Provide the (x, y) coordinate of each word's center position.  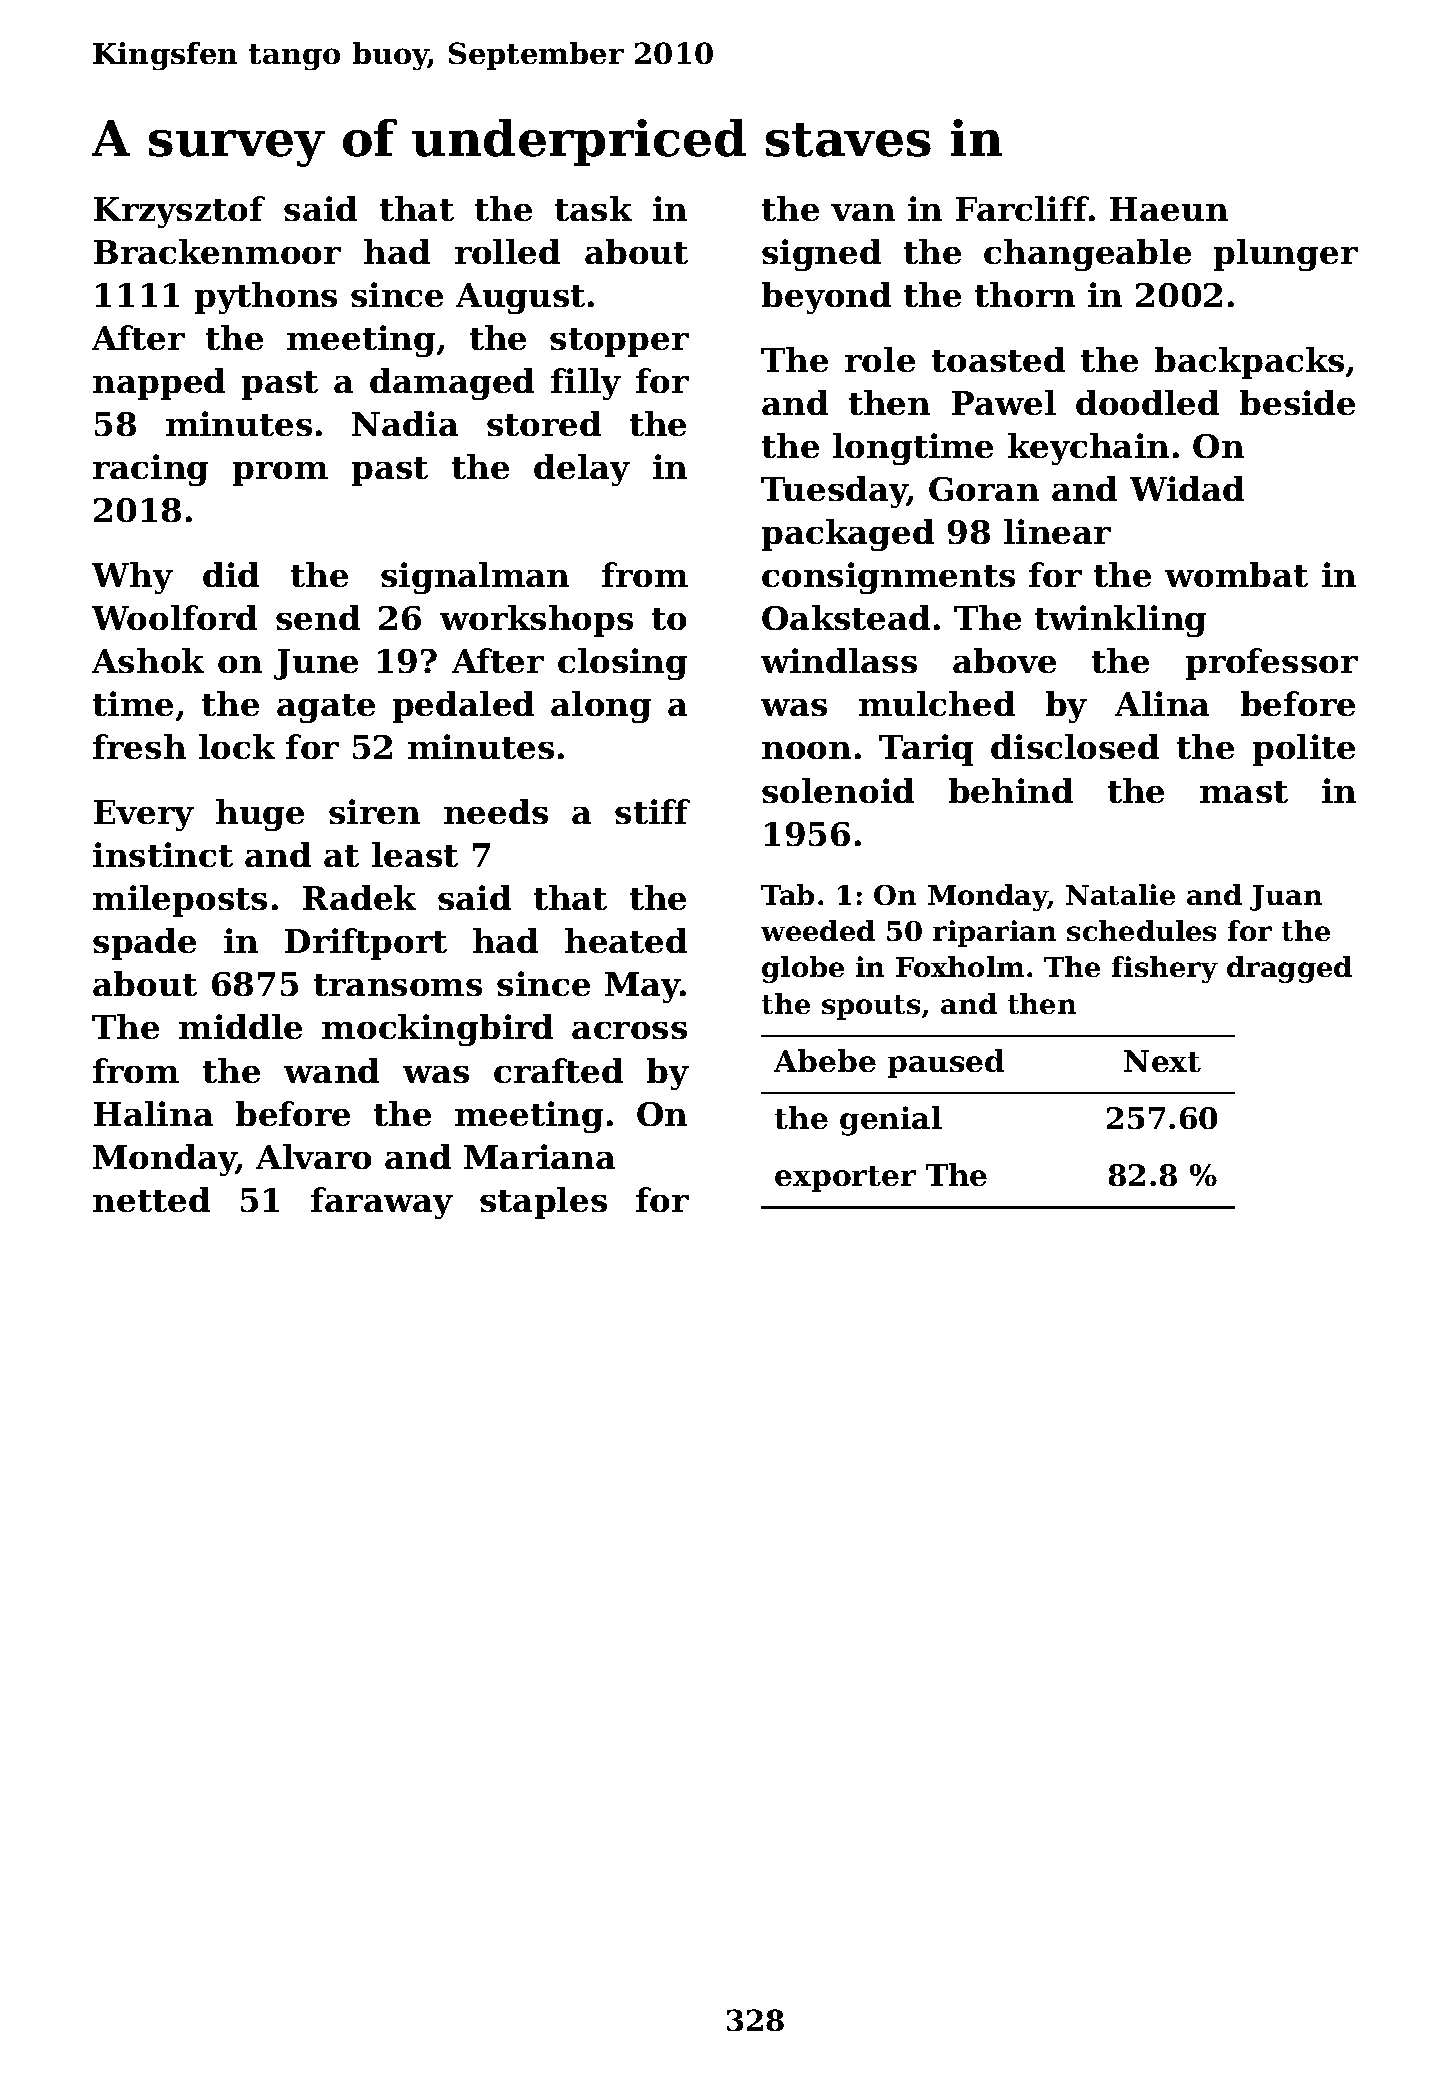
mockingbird (437, 1030)
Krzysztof (179, 212)
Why (132, 578)
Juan (1286, 898)
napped (159, 384)
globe (803, 969)
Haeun (1169, 209)
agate (326, 708)
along (601, 707)
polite (1304, 750)
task (593, 208)
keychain (1088, 449)
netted (151, 1199)
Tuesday (834, 492)
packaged (848, 535)
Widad (1187, 488)
